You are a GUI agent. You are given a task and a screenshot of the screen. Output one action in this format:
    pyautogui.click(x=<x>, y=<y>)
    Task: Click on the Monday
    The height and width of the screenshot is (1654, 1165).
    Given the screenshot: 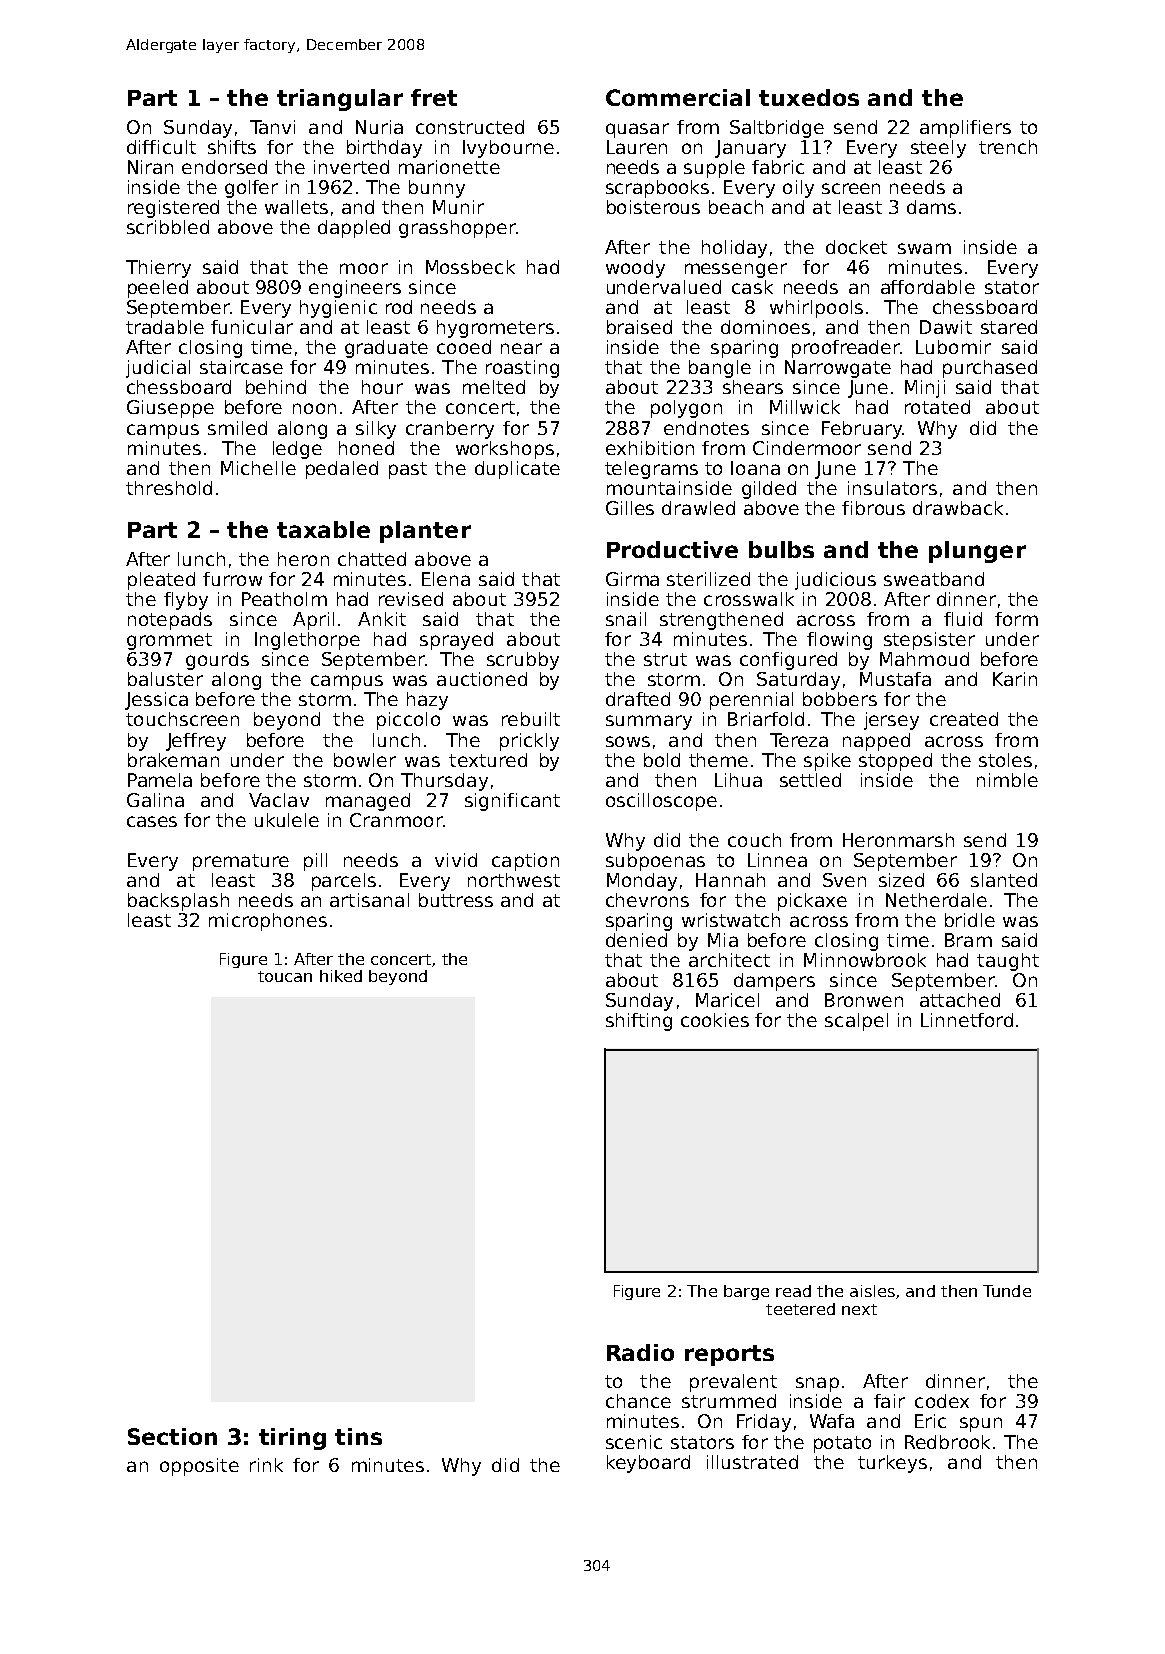 What is the action you would take?
    pyautogui.click(x=642, y=882)
